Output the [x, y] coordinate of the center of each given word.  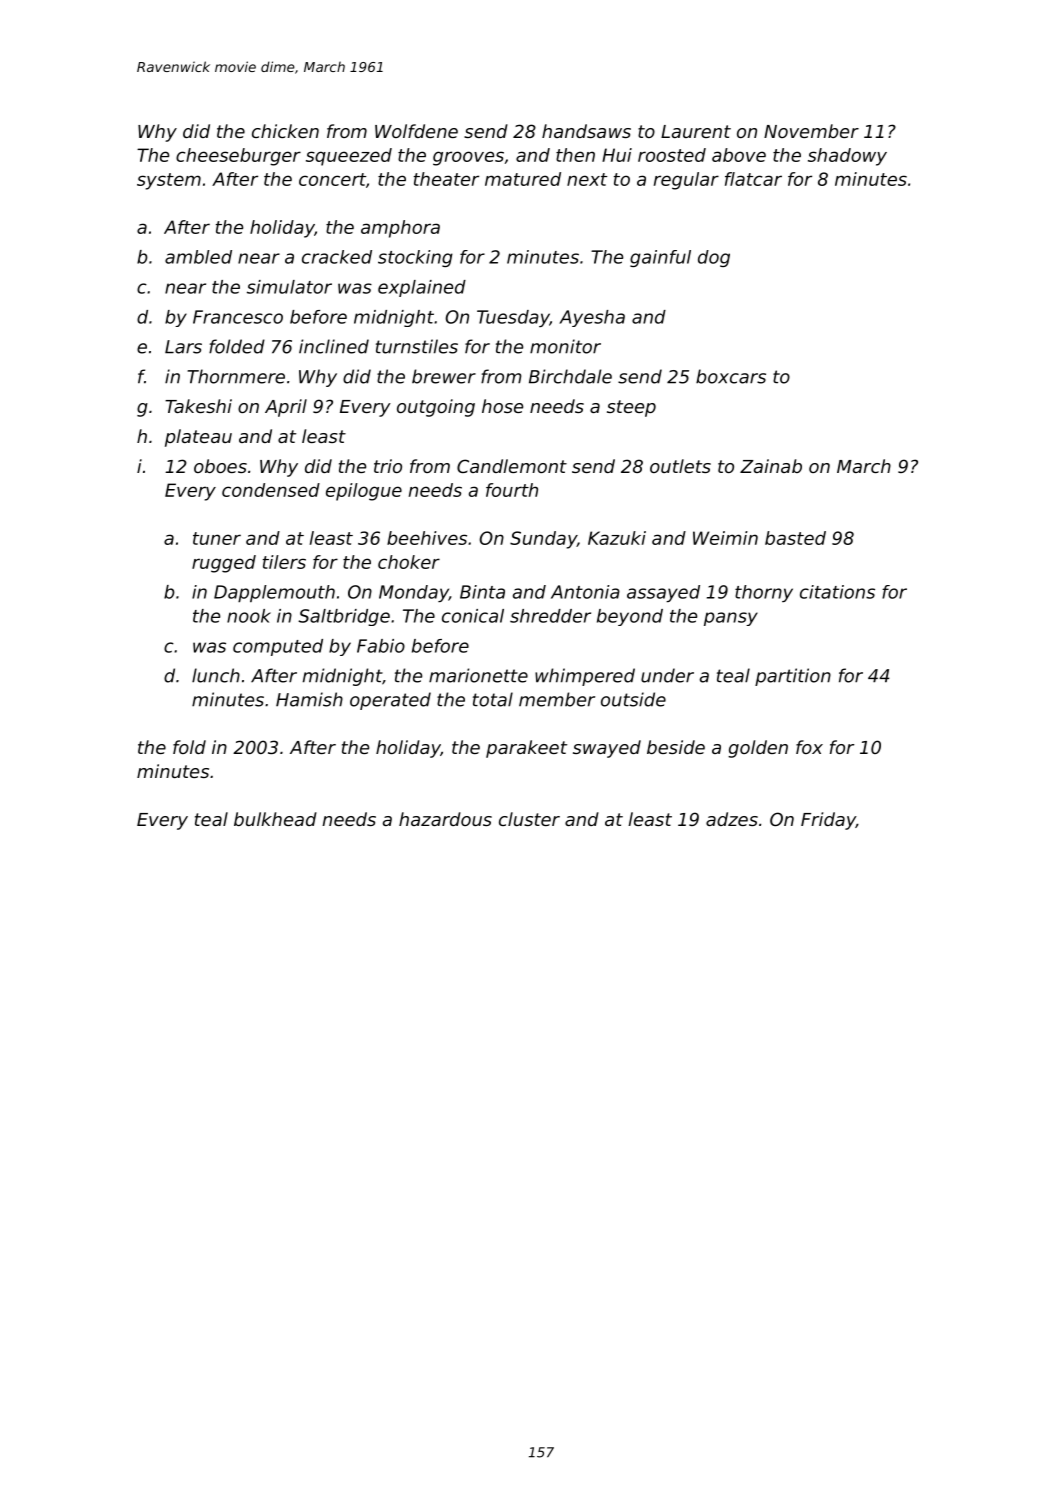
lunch [216, 675]
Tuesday [513, 318]
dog [714, 258]
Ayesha [592, 318]
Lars [183, 347]
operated [390, 701]
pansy [731, 619]
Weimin [725, 538]
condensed [271, 490]
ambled [198, 257]
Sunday [543, 540]
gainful [660, 258]
